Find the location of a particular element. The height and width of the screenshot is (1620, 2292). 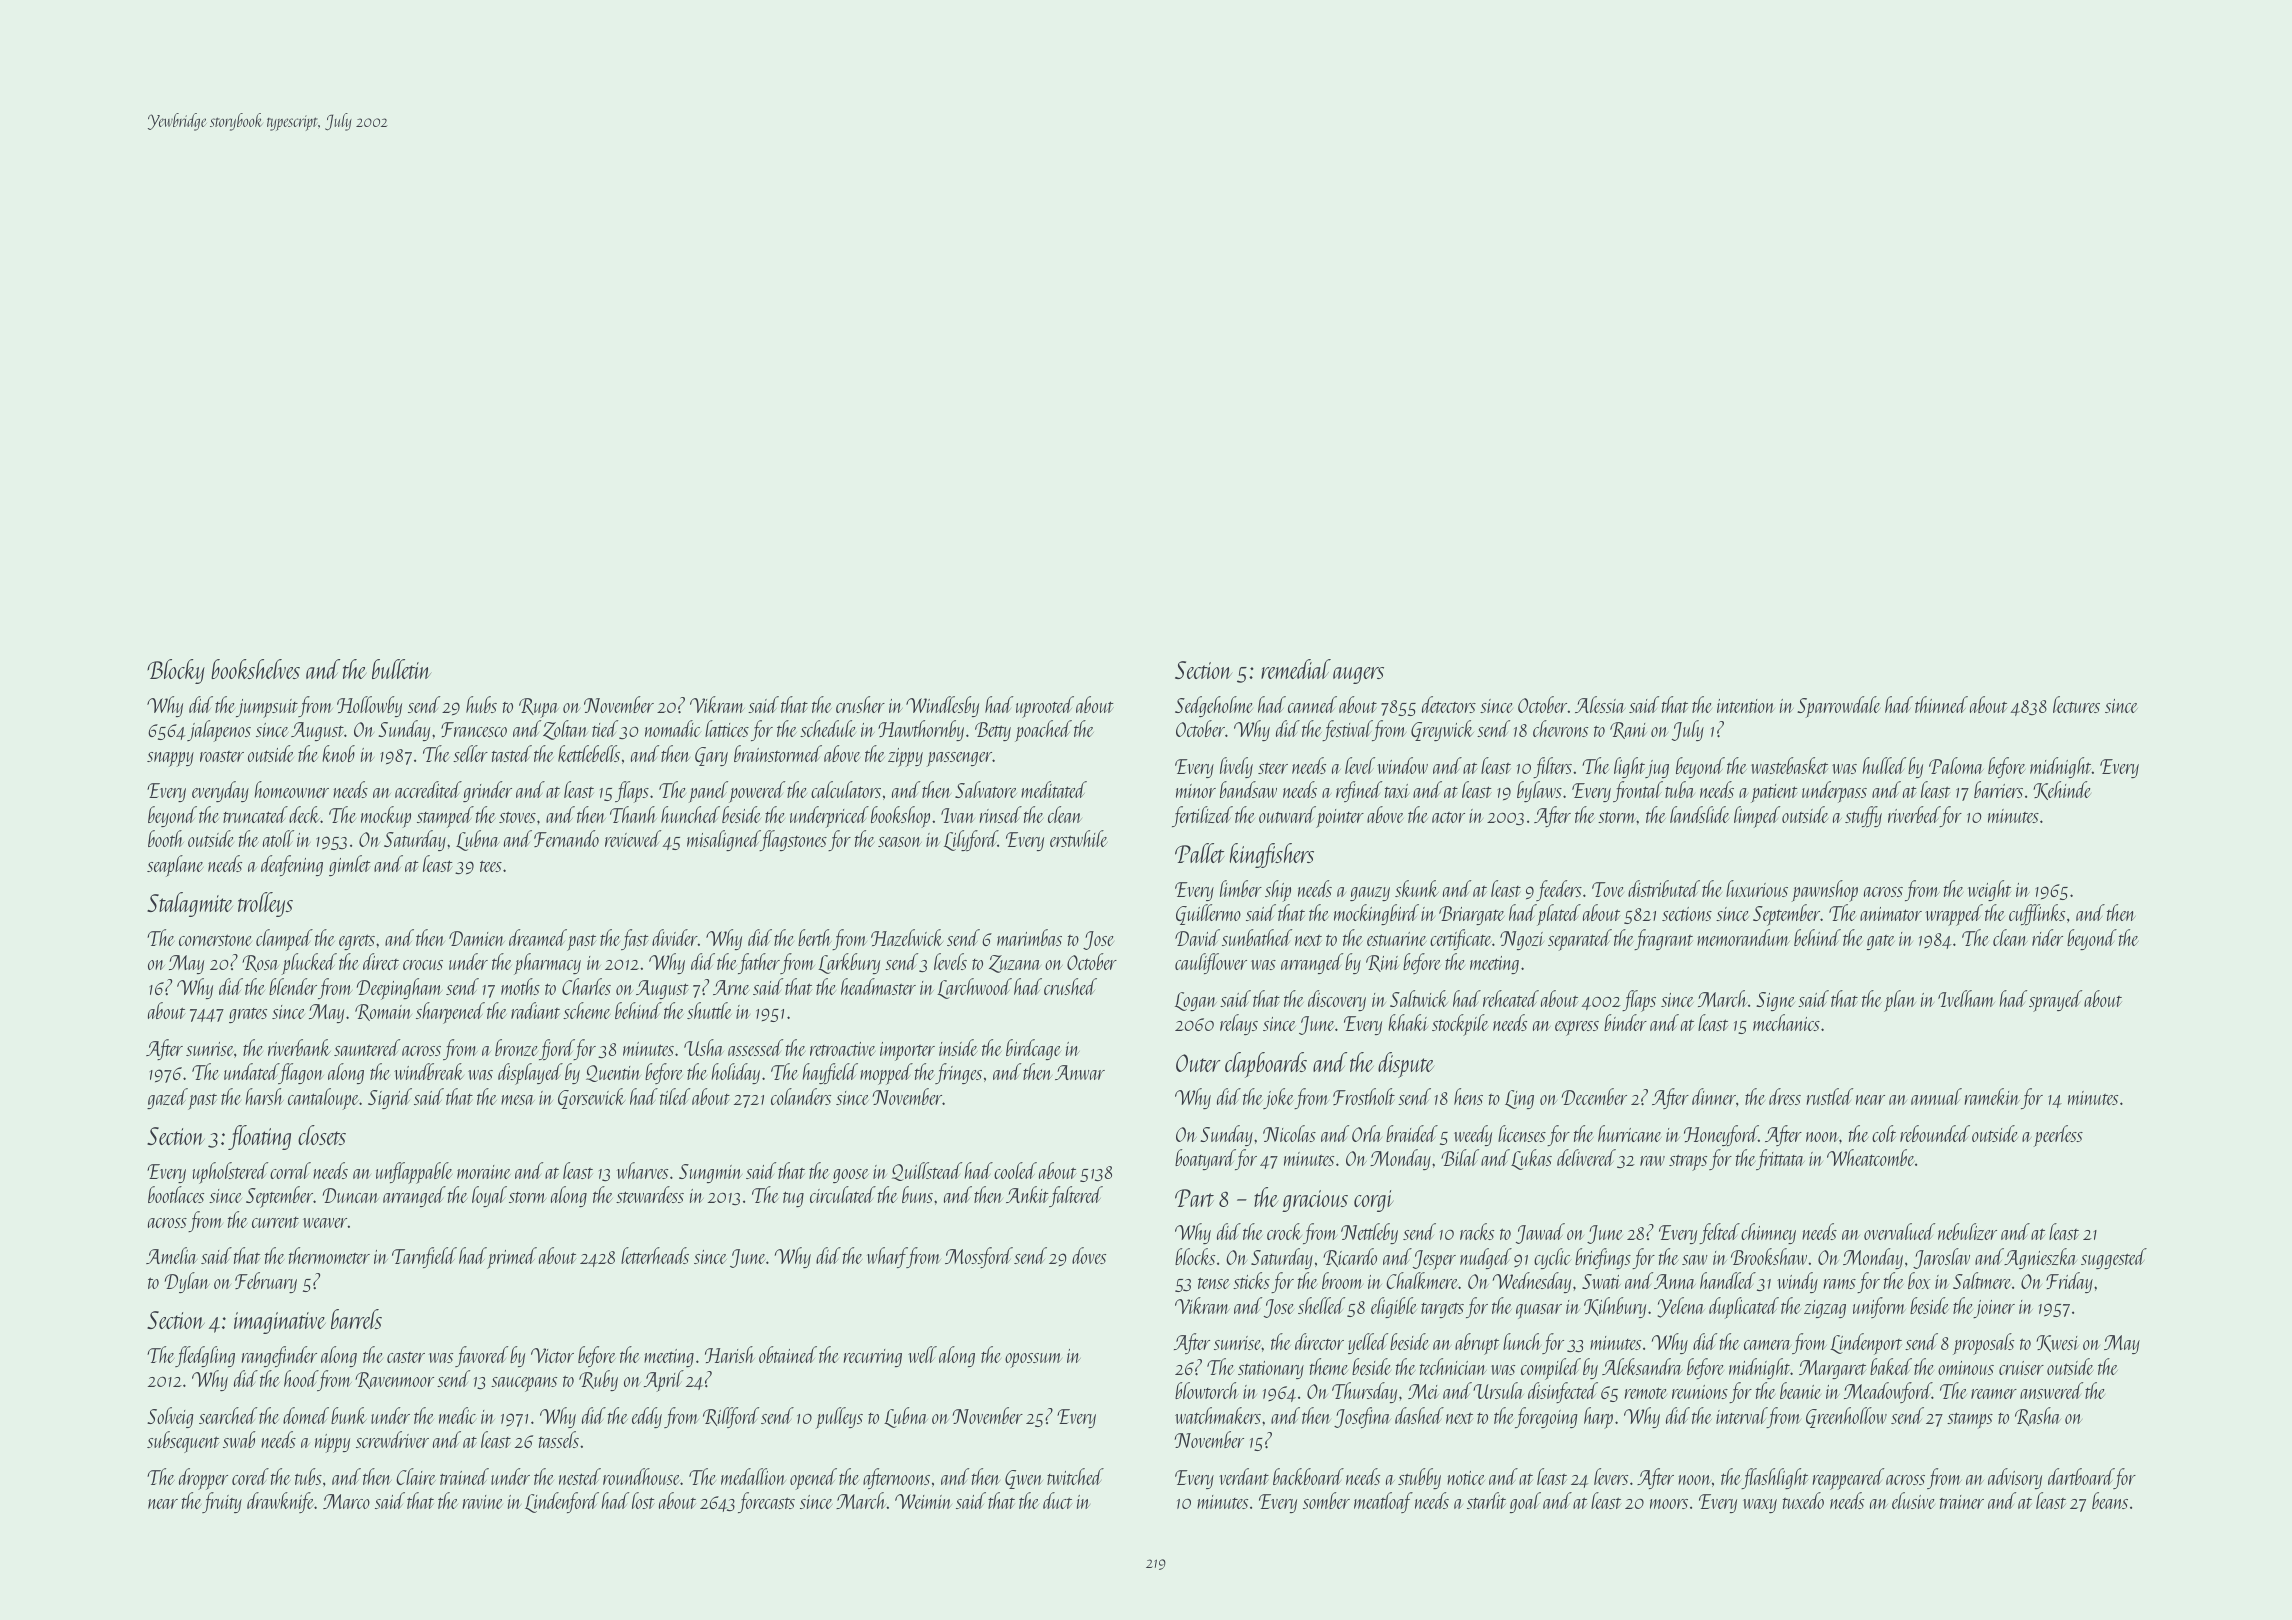

stuffy is located at coordinates (1863, 816).
